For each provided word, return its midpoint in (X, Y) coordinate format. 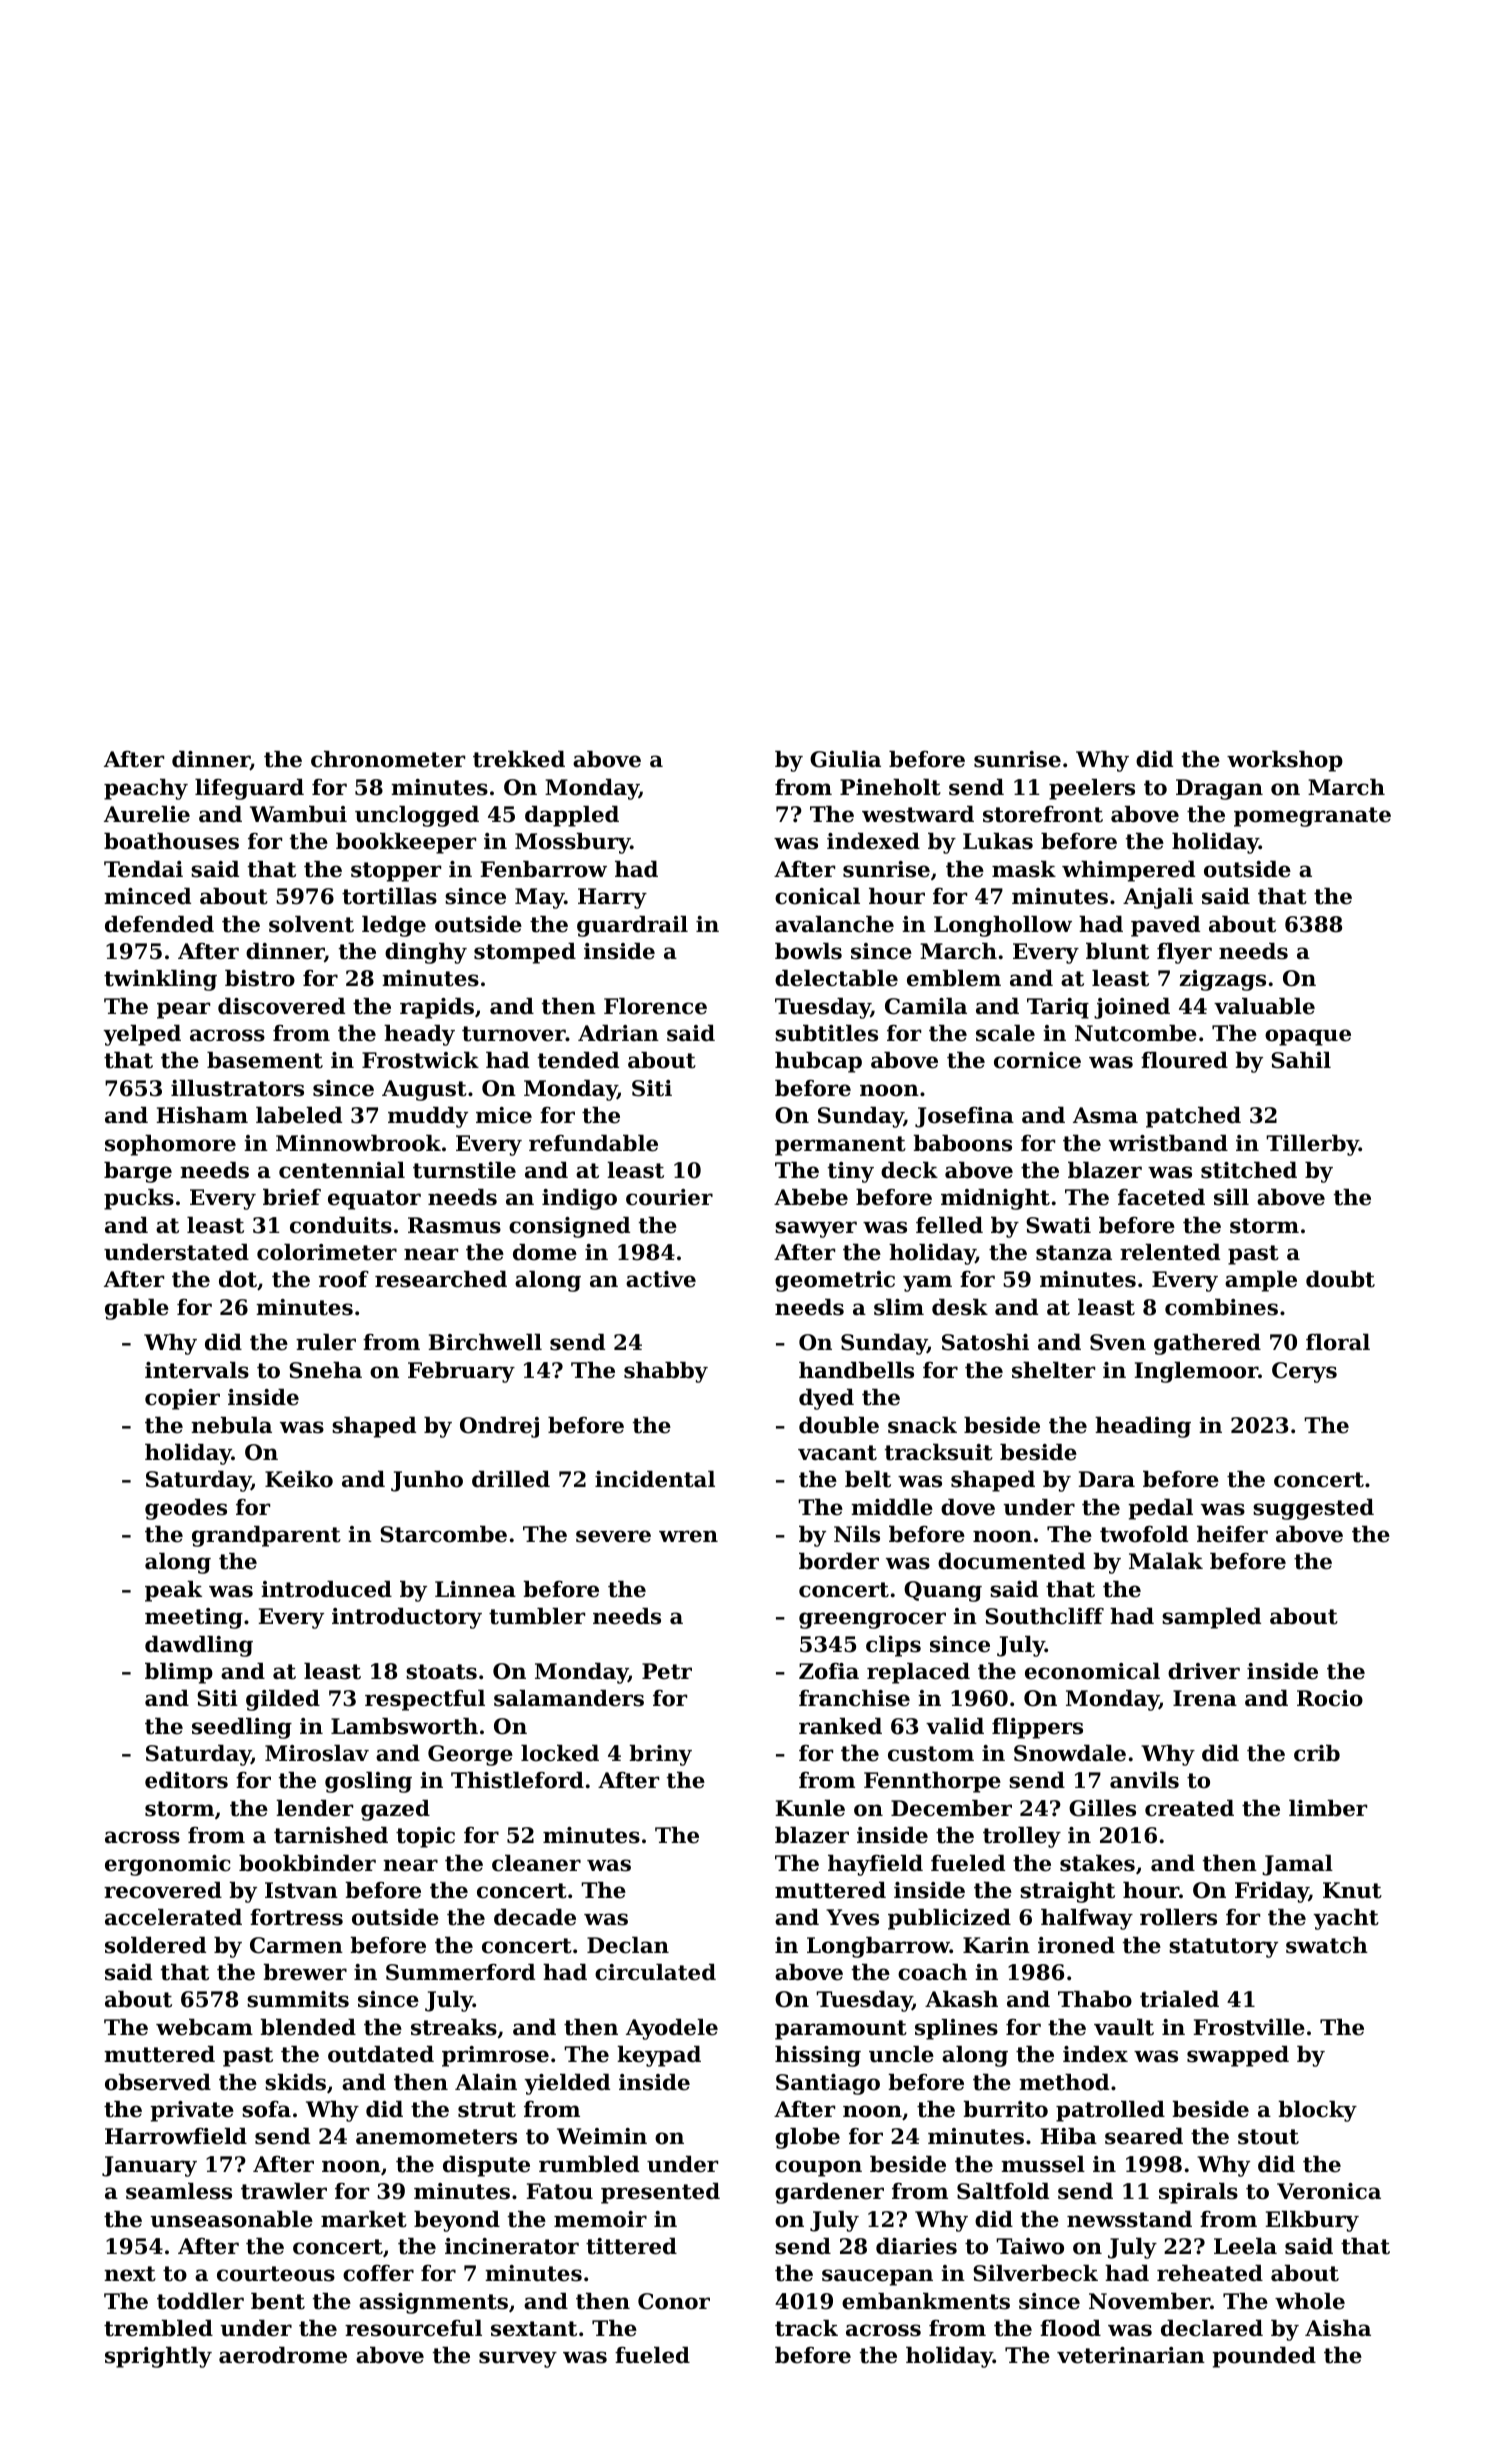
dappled (572, 816)
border (839, 1561)
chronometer (388, 759)
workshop (1285, 761)
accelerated (173, 1917)
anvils (1144, 1780)
